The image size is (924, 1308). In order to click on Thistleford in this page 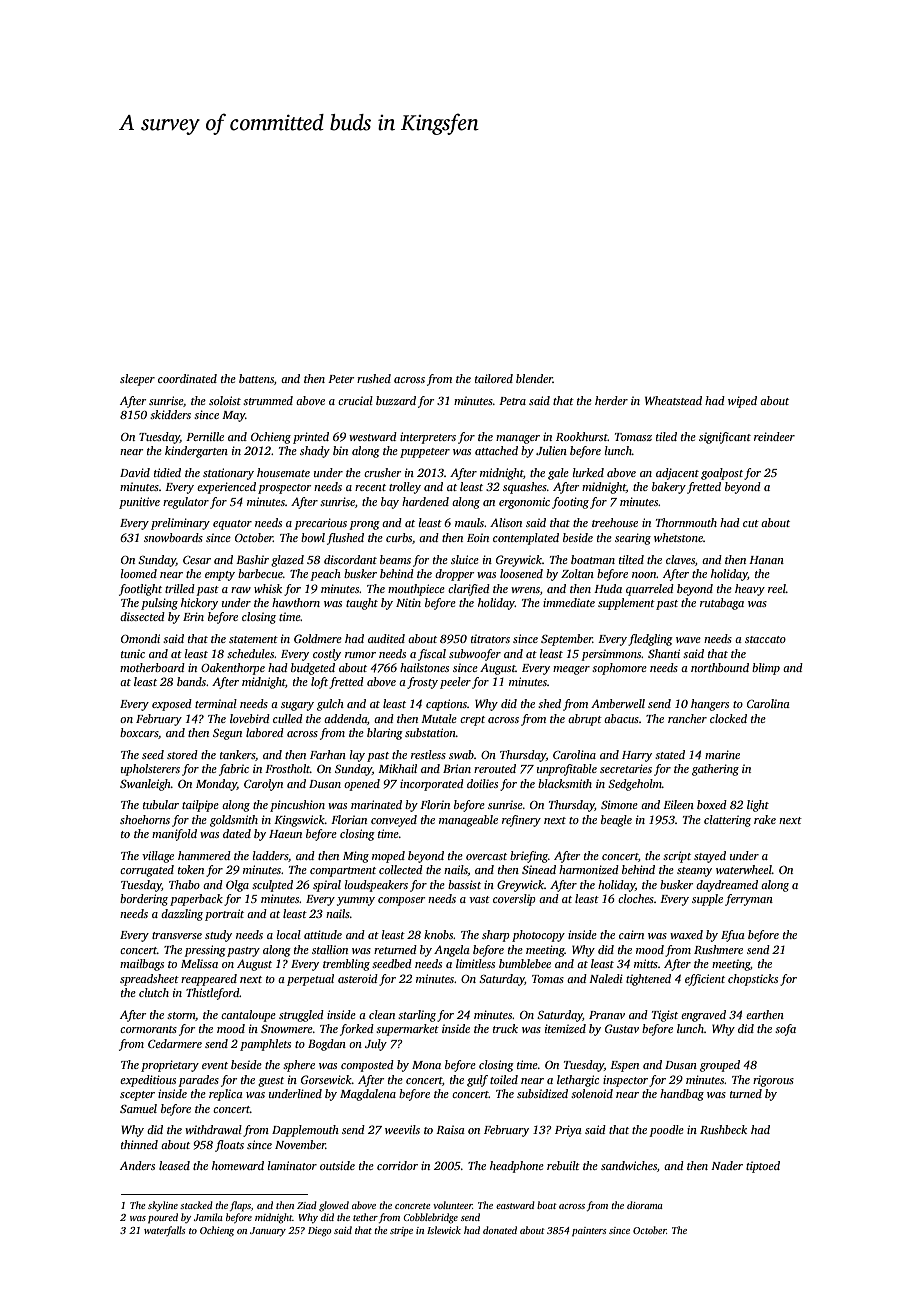, I will do `click(212, 994)`.
